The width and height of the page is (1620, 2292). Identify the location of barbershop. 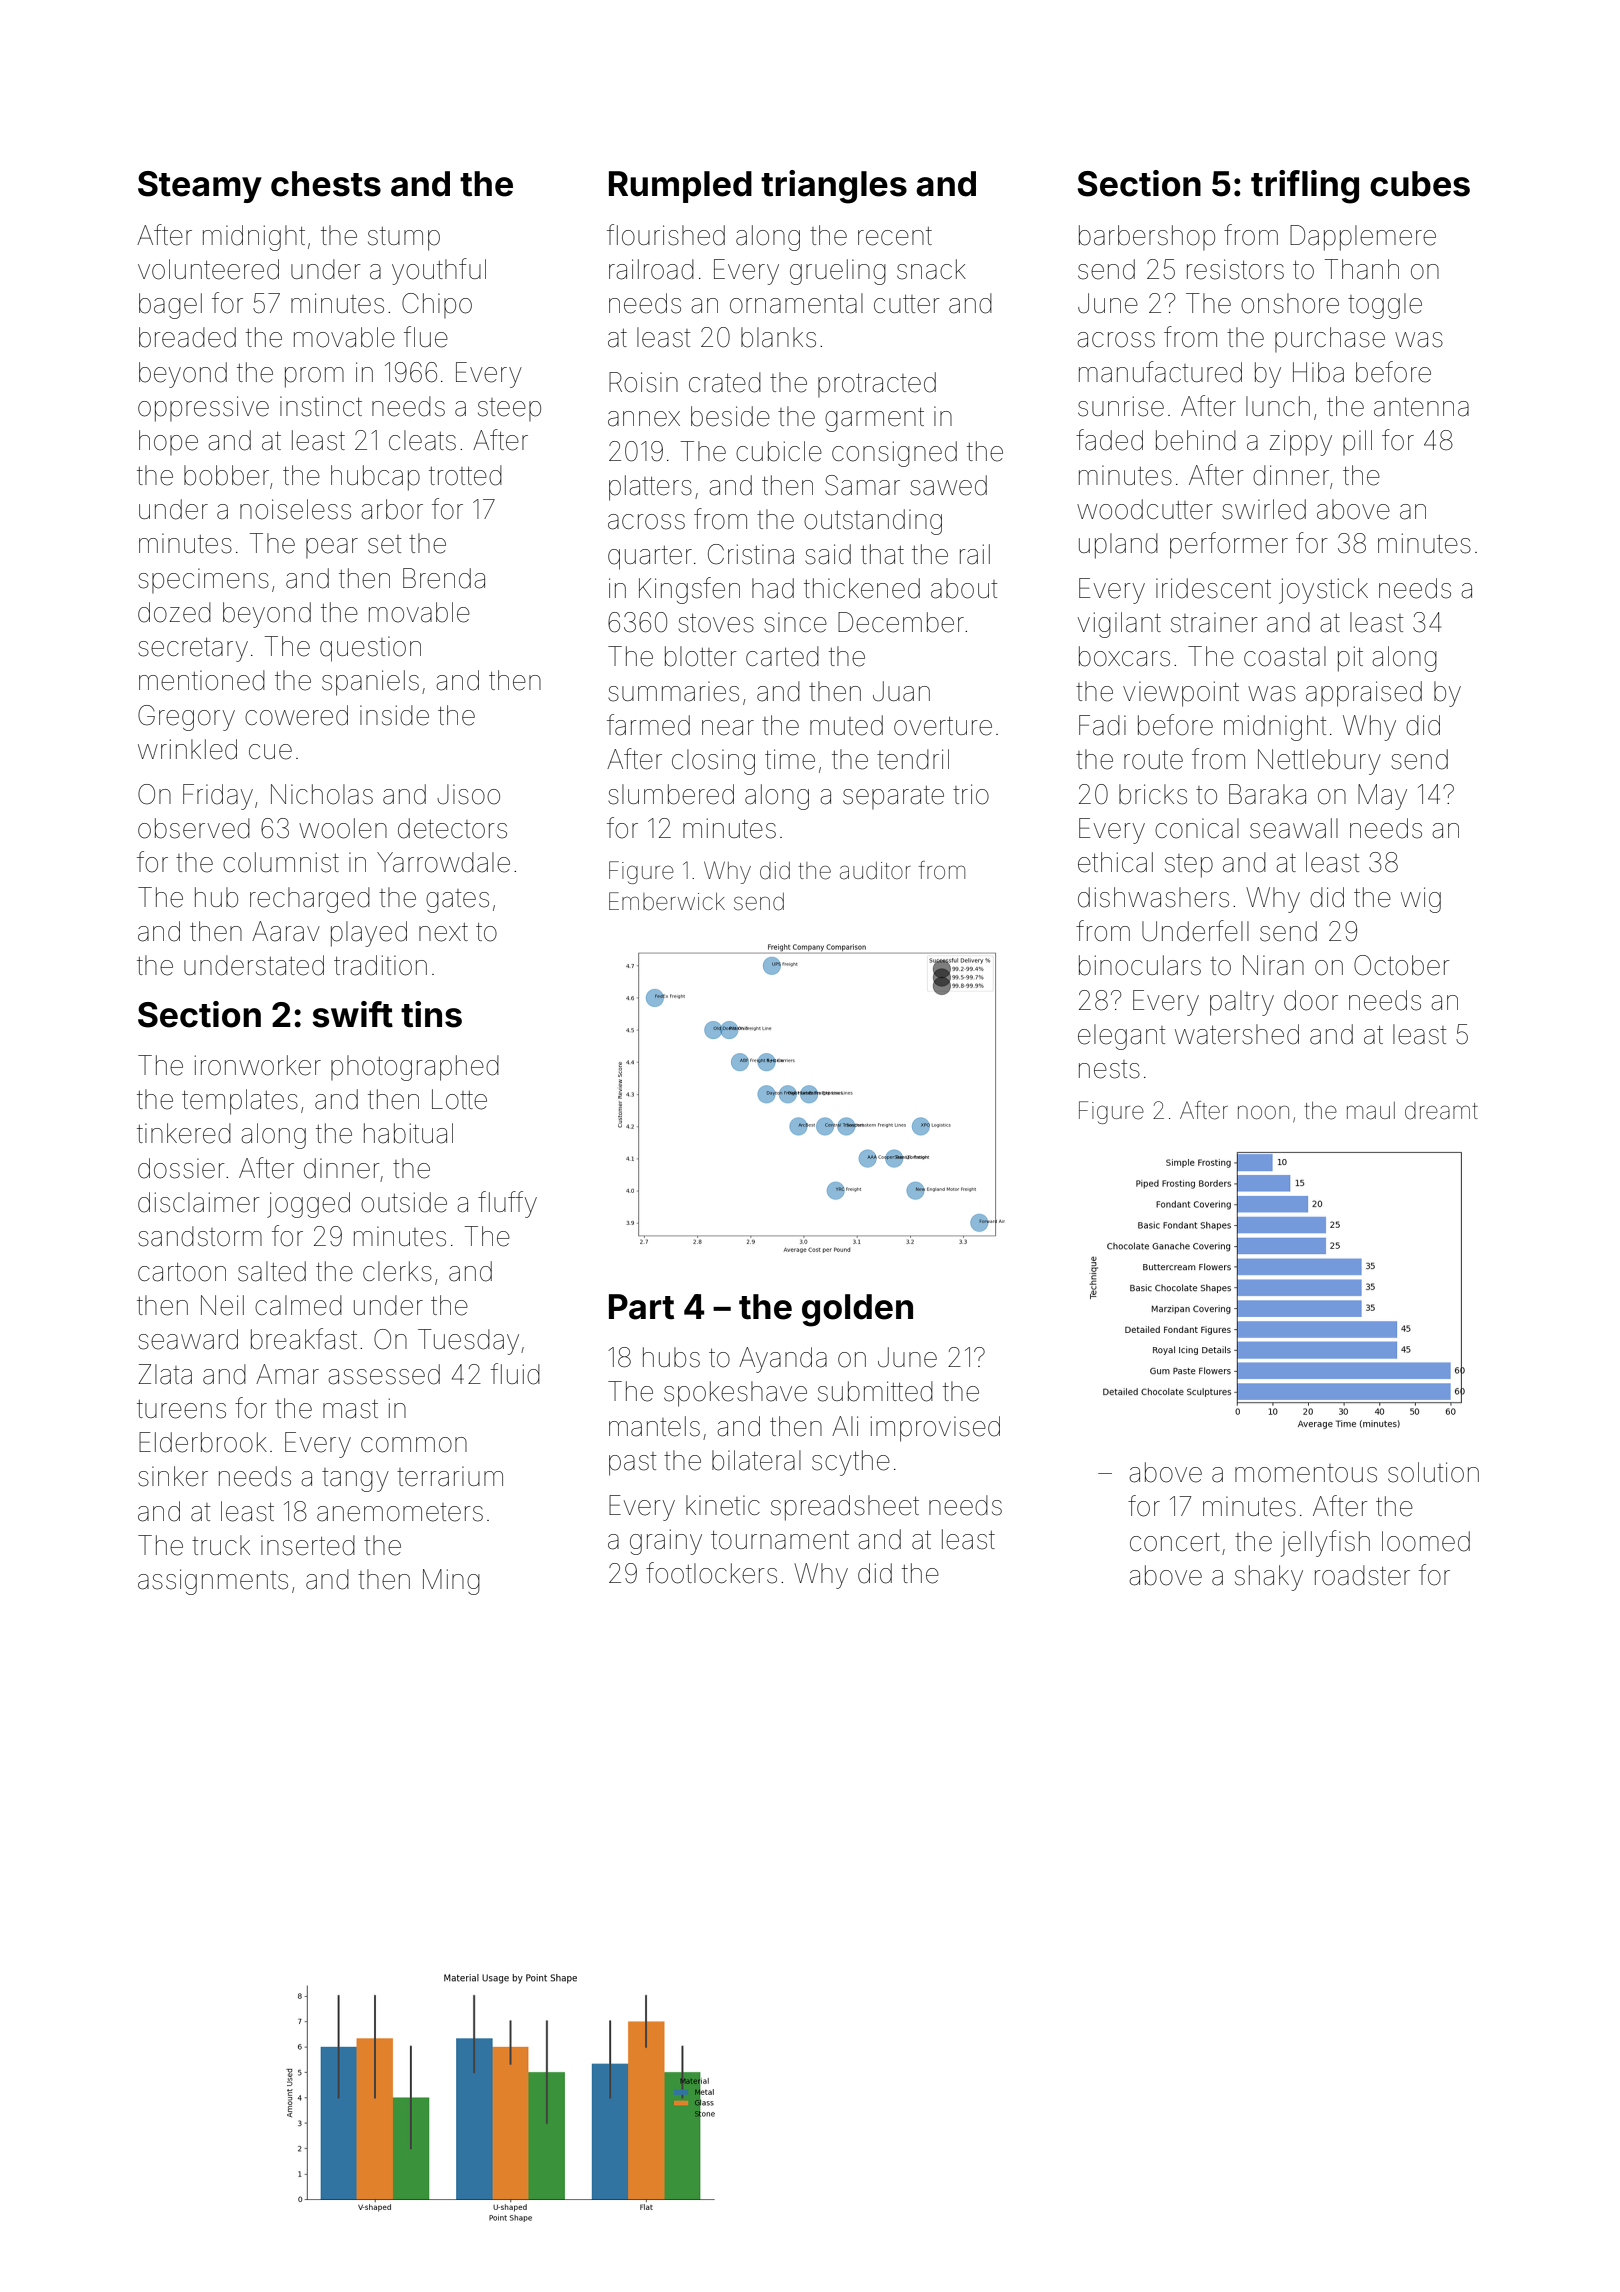
(1147, 237).
